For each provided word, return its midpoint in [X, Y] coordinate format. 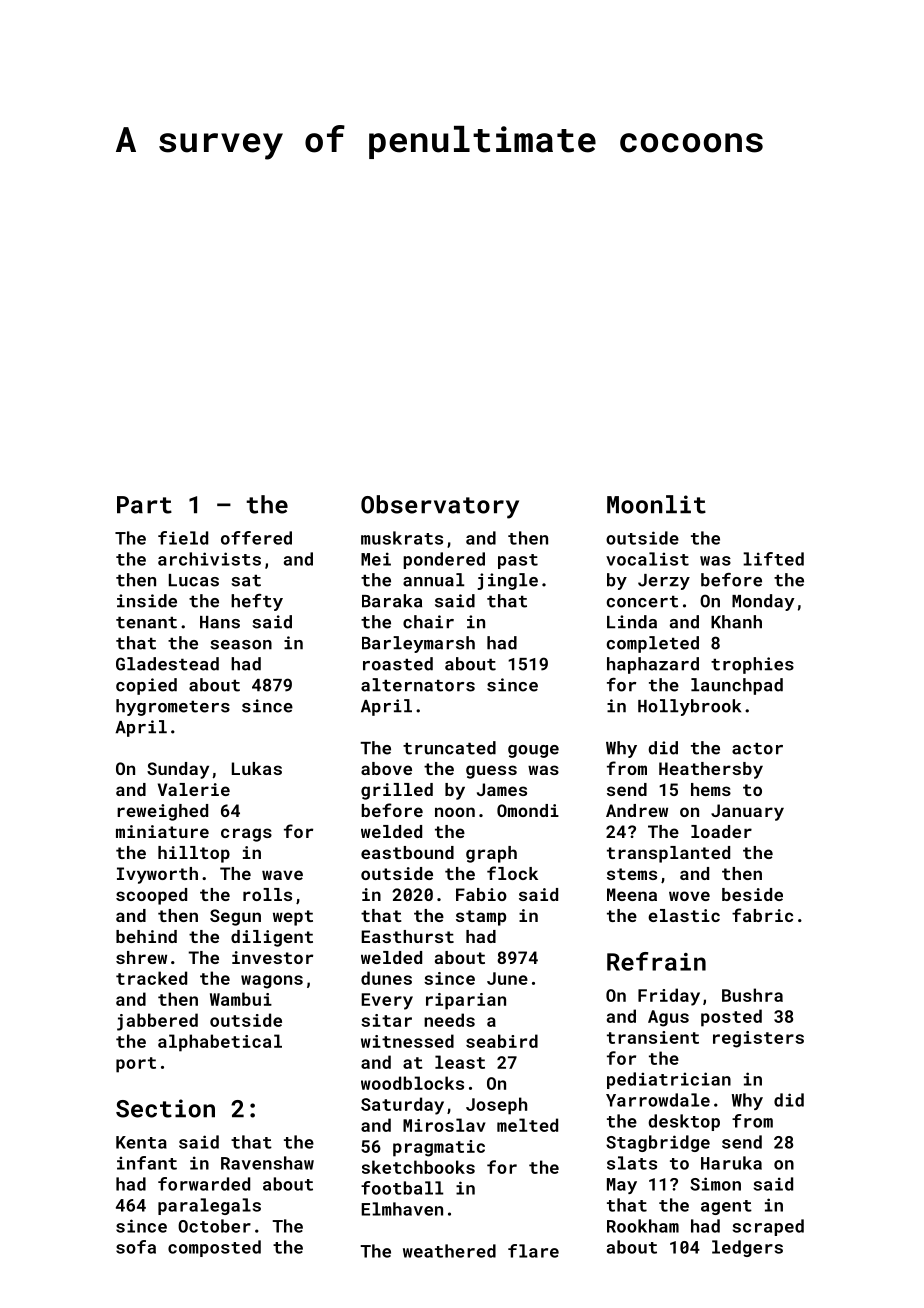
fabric [762, 915]
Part [144, 505]
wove [689, 896]
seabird [502, 1041]
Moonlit [656, 504]
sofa [136, 1247]
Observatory [440, 507]
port [136, 1065]
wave [282, 875]
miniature [162, 831]
